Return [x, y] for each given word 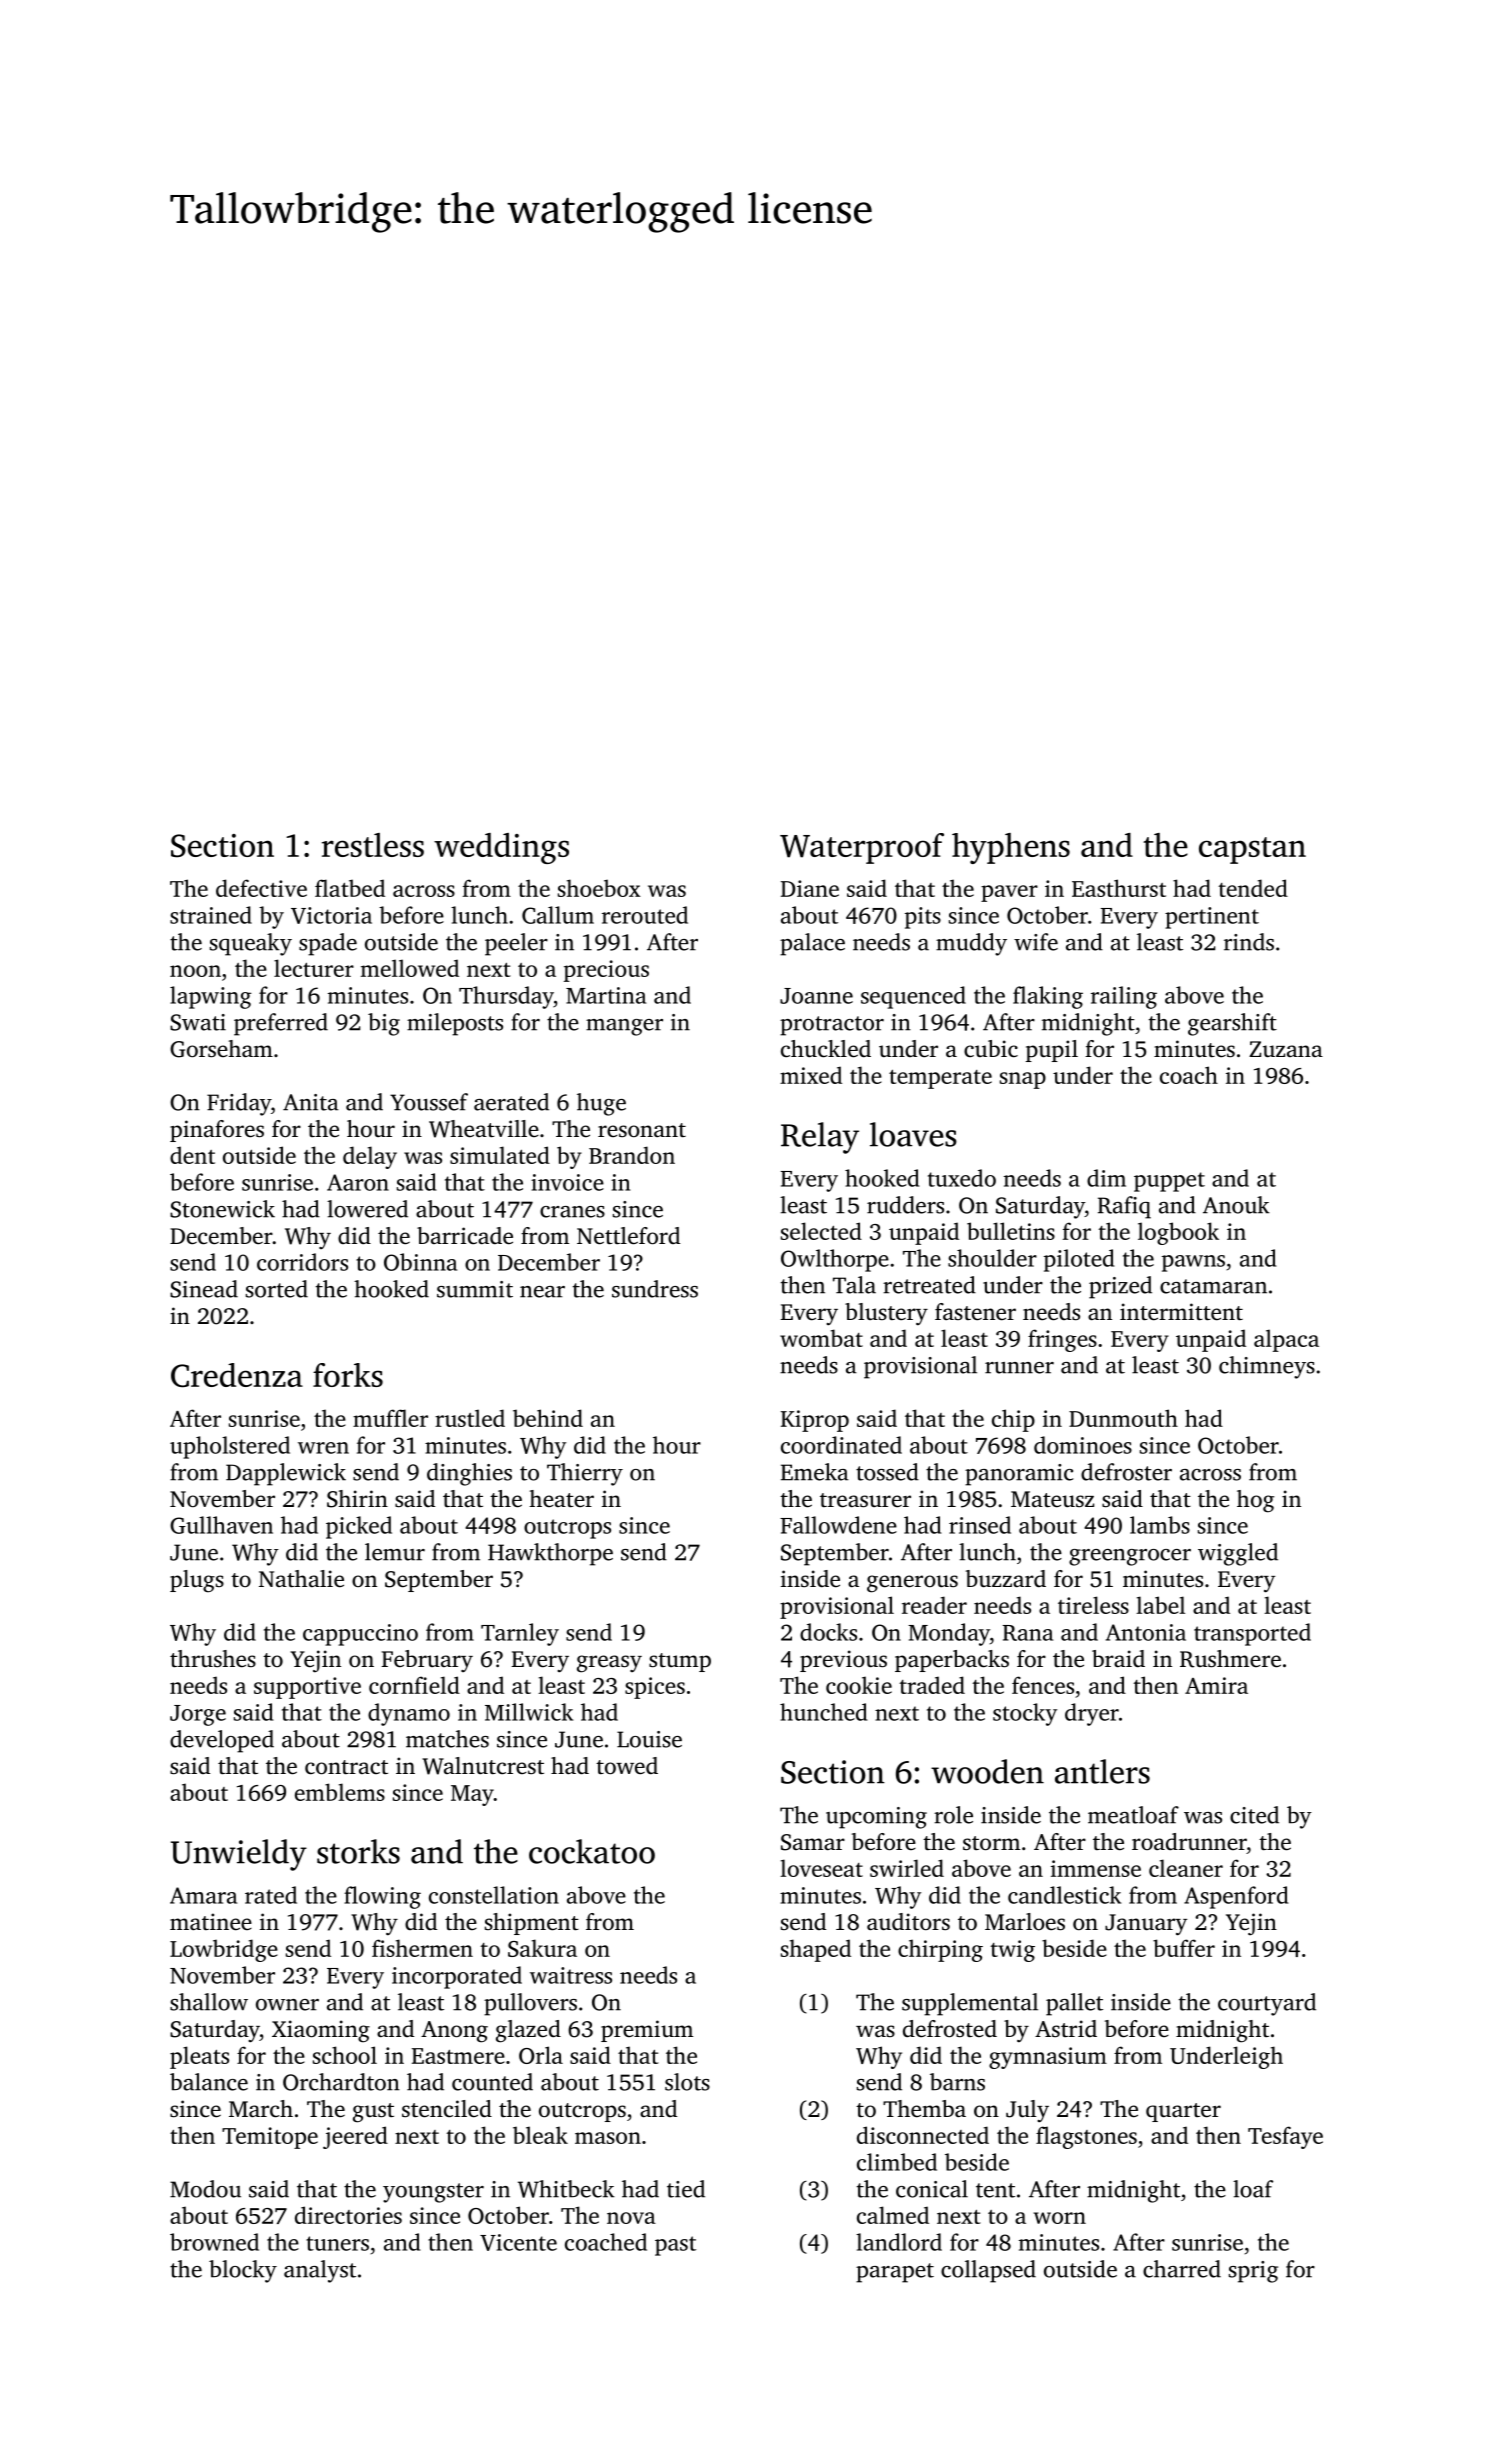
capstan [1252, 850]
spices [655, 1688]
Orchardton [341, 2082]
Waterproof [862, 848]
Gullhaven [221, 1525]
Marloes [1025, 1922]
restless [373, 845]
